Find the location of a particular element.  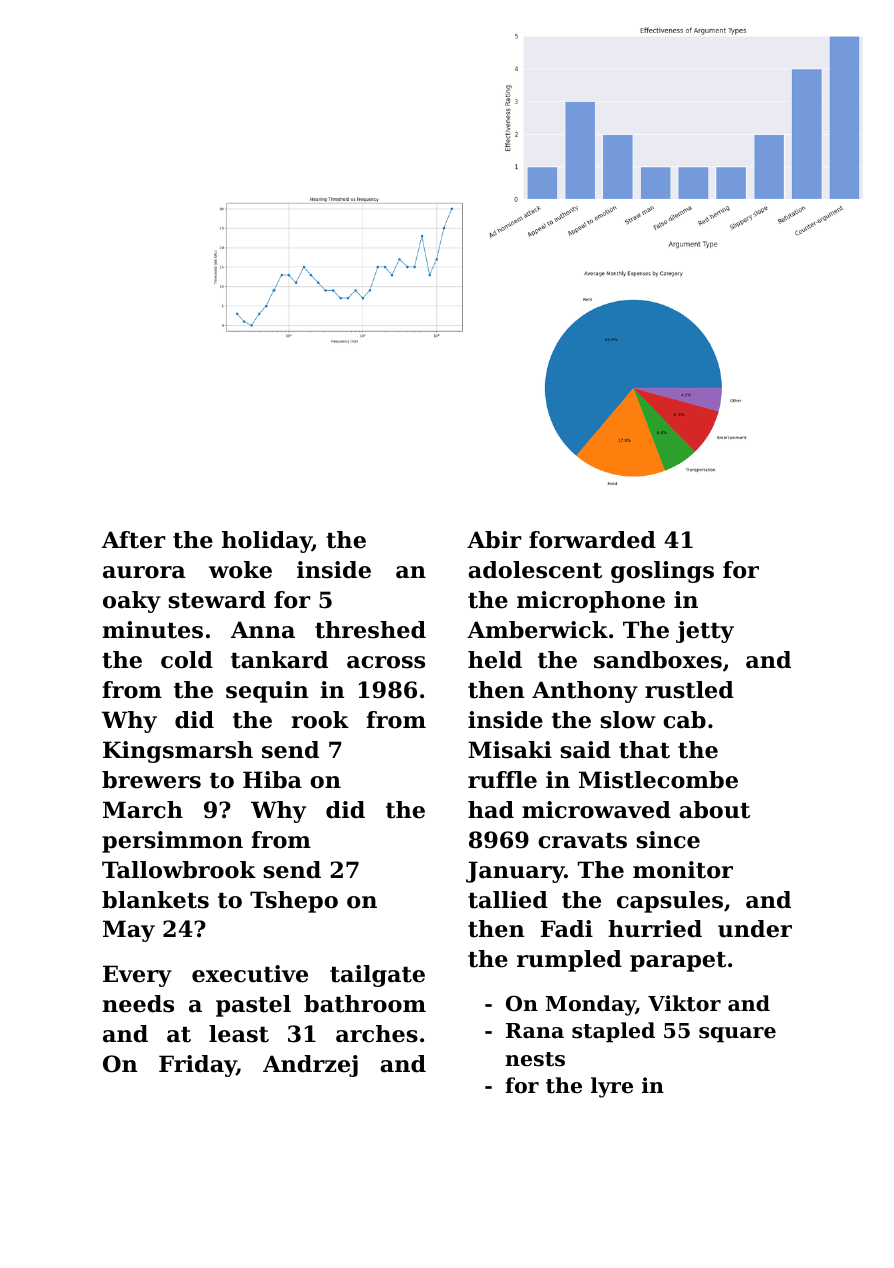

Andrzej is located at coordinates (310, 1066).
